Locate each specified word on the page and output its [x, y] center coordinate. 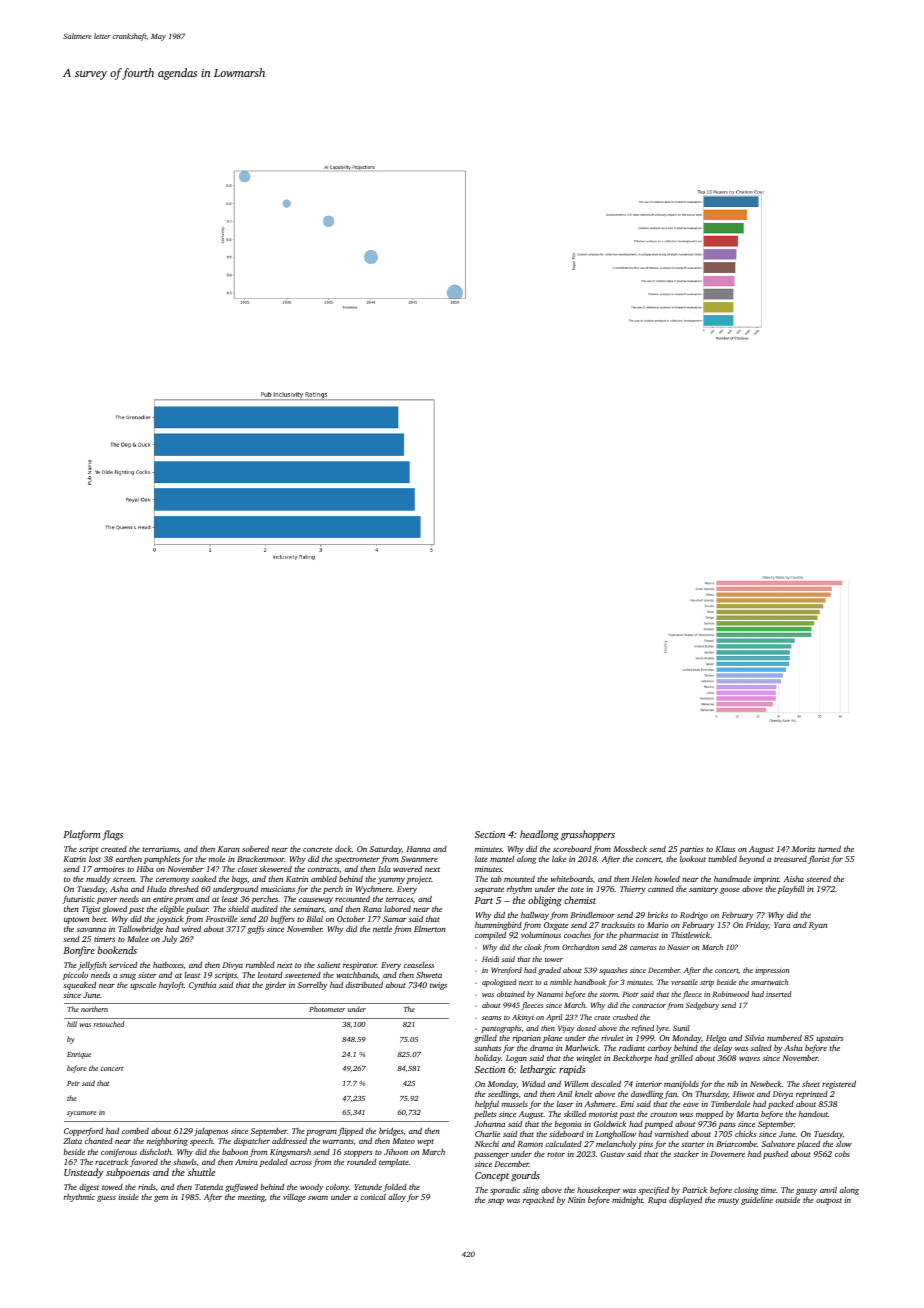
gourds [525, 1176]
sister [147, 975]
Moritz [803, 849]
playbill [791, 890]
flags [112, 835]
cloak [533, 947]
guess [106, 1199]
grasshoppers [588, 835]
